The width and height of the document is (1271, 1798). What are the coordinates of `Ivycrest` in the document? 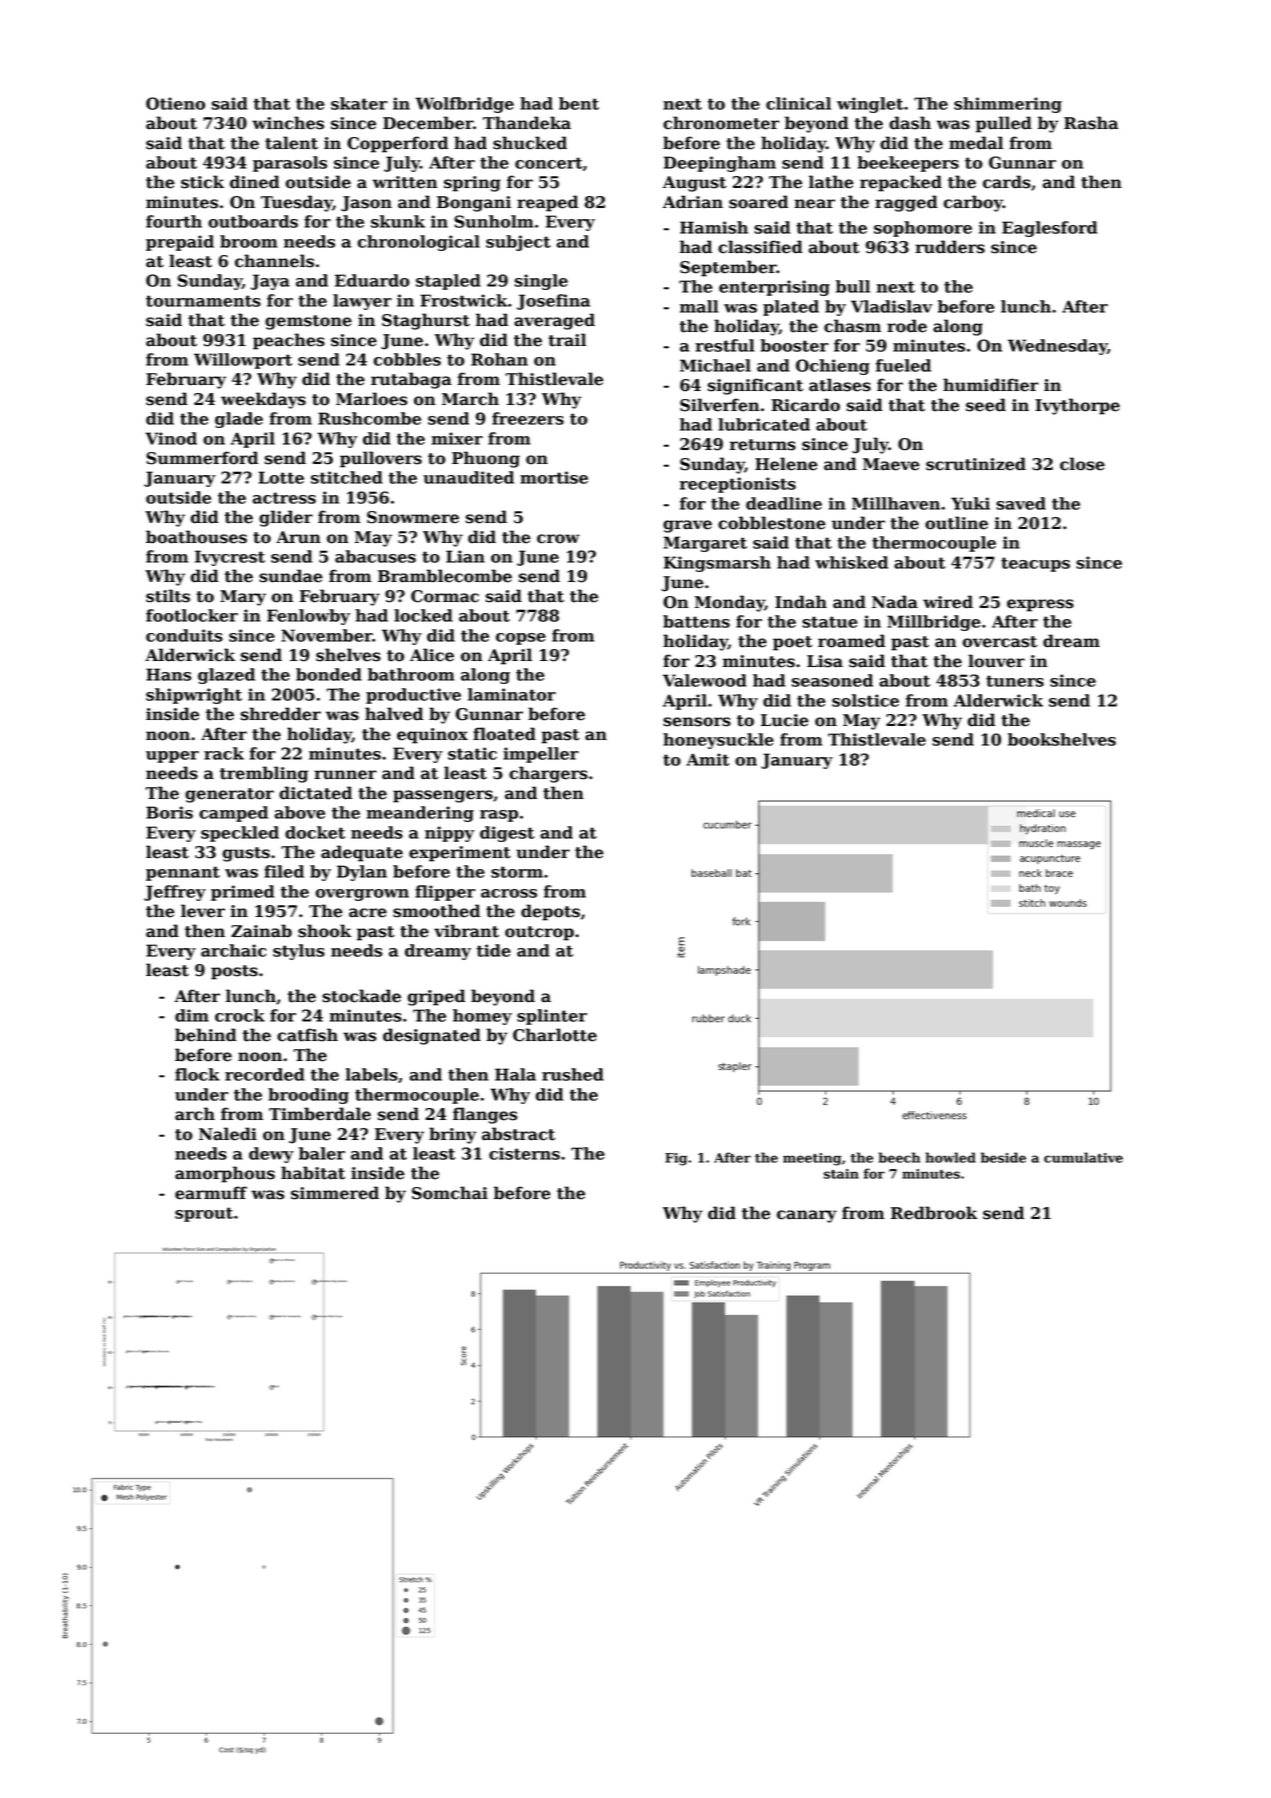 It's located at (230, 558).
